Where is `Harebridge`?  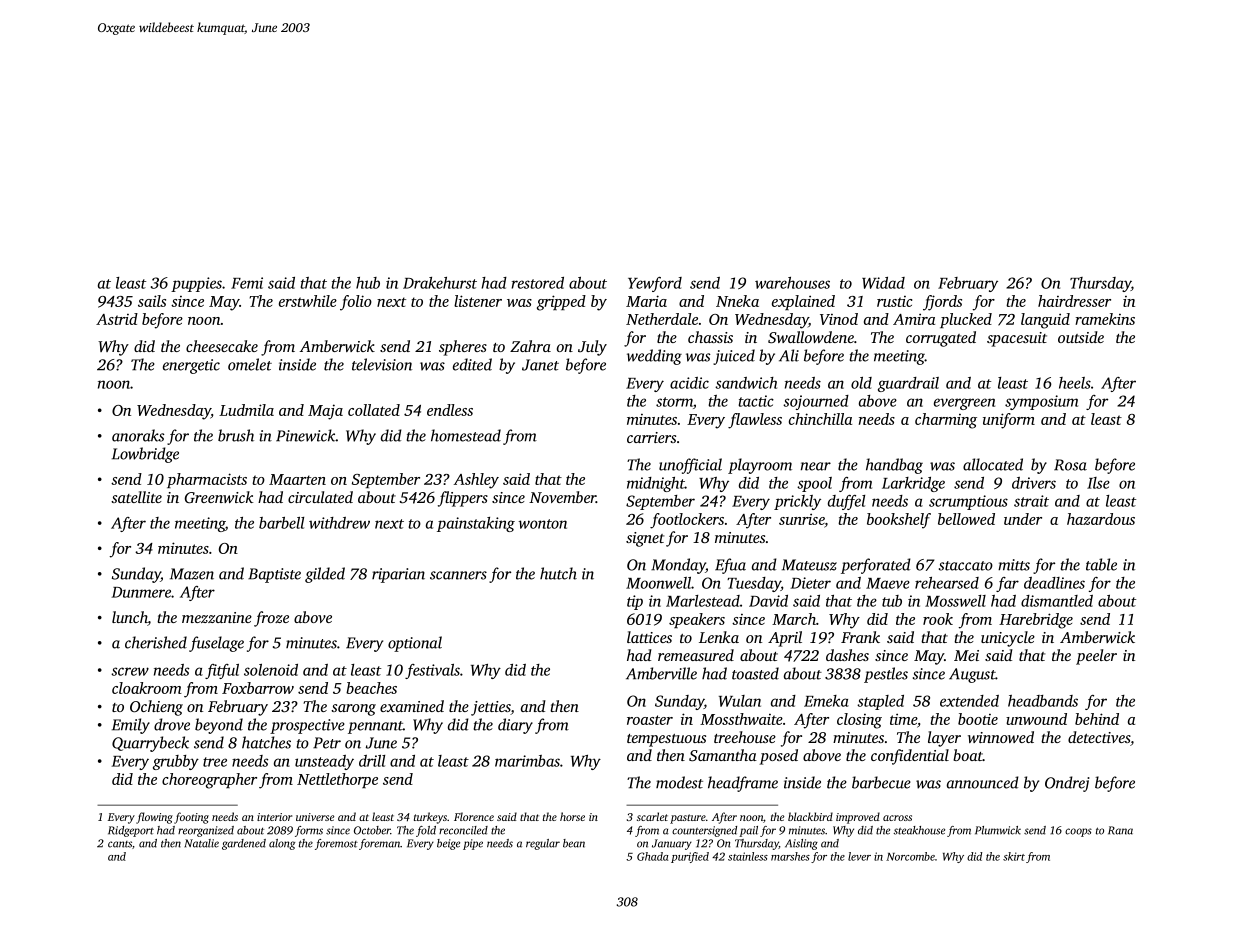
Harebridge is located at coordinates (1036, 621).
